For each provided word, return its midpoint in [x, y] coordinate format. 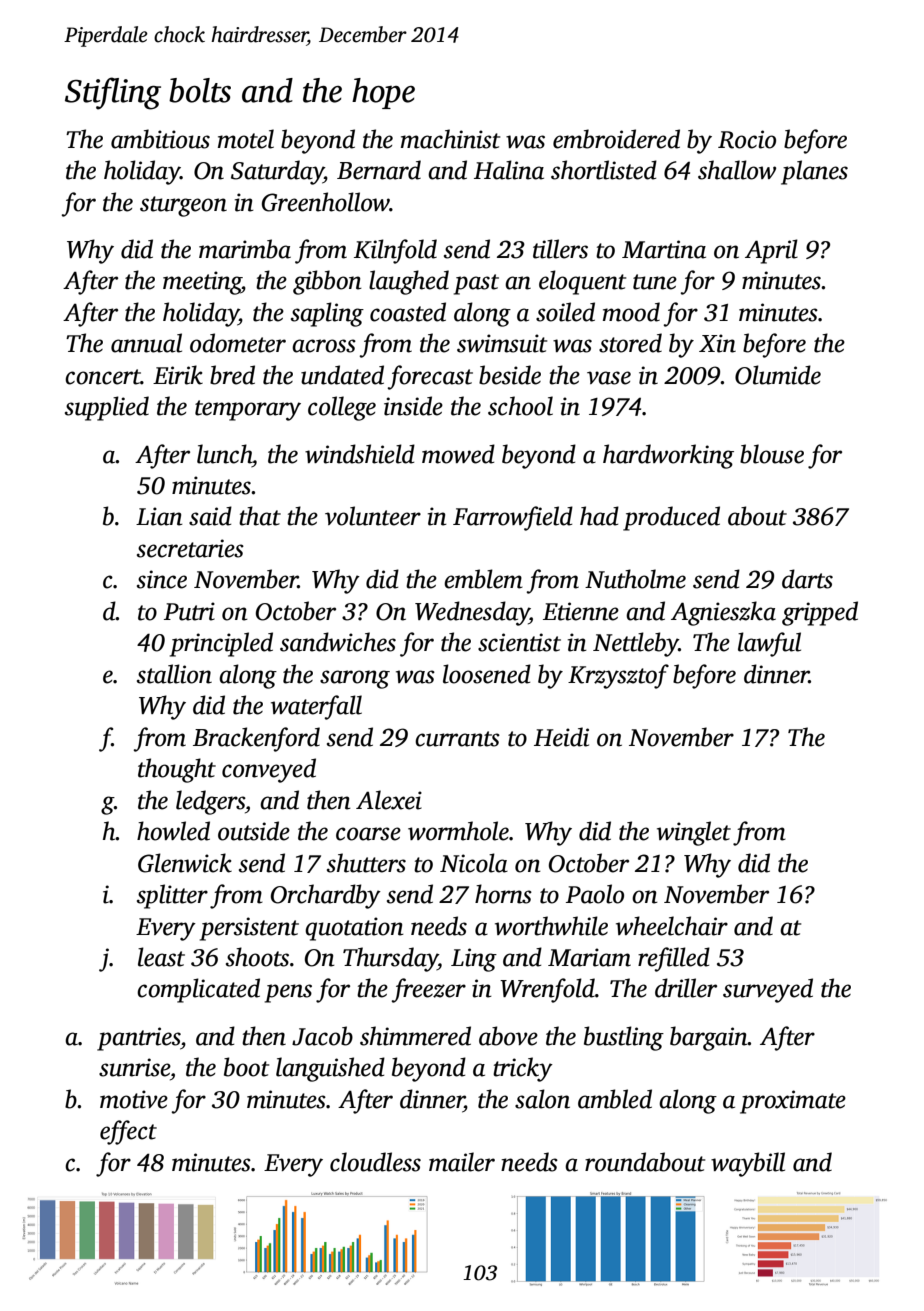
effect [128, 1132]
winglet [694, 833]
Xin [717, 343]
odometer [238, 343]
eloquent [582, 282]
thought [177, 770]
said [210, 516]
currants [457, 739]
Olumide [778, 375]
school [520, 406]
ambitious [160, 139]
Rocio [747, 139]
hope [383, 93]
